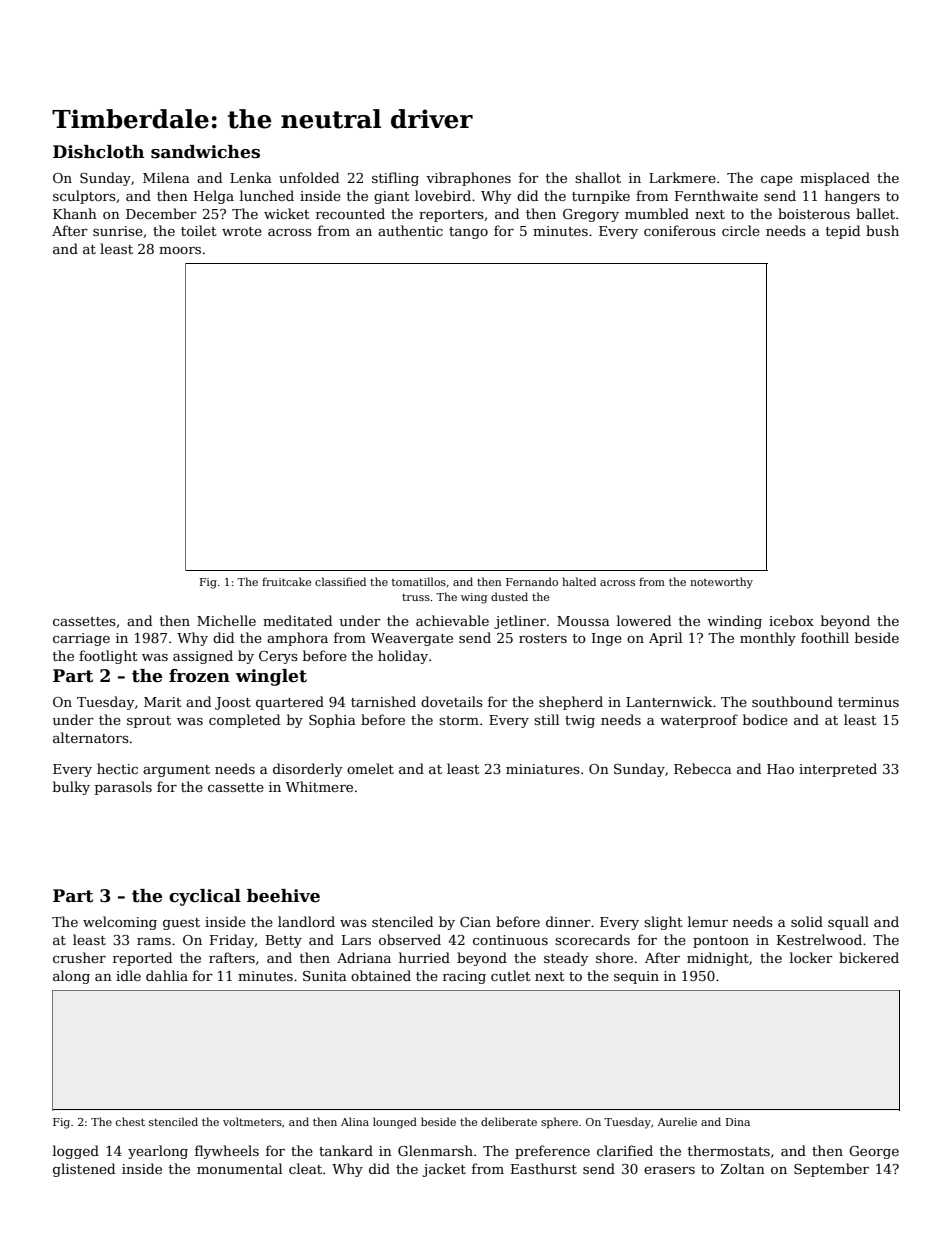  Describe the element at coordinates (163, 702) in the image. I see `Marit` at that location.
